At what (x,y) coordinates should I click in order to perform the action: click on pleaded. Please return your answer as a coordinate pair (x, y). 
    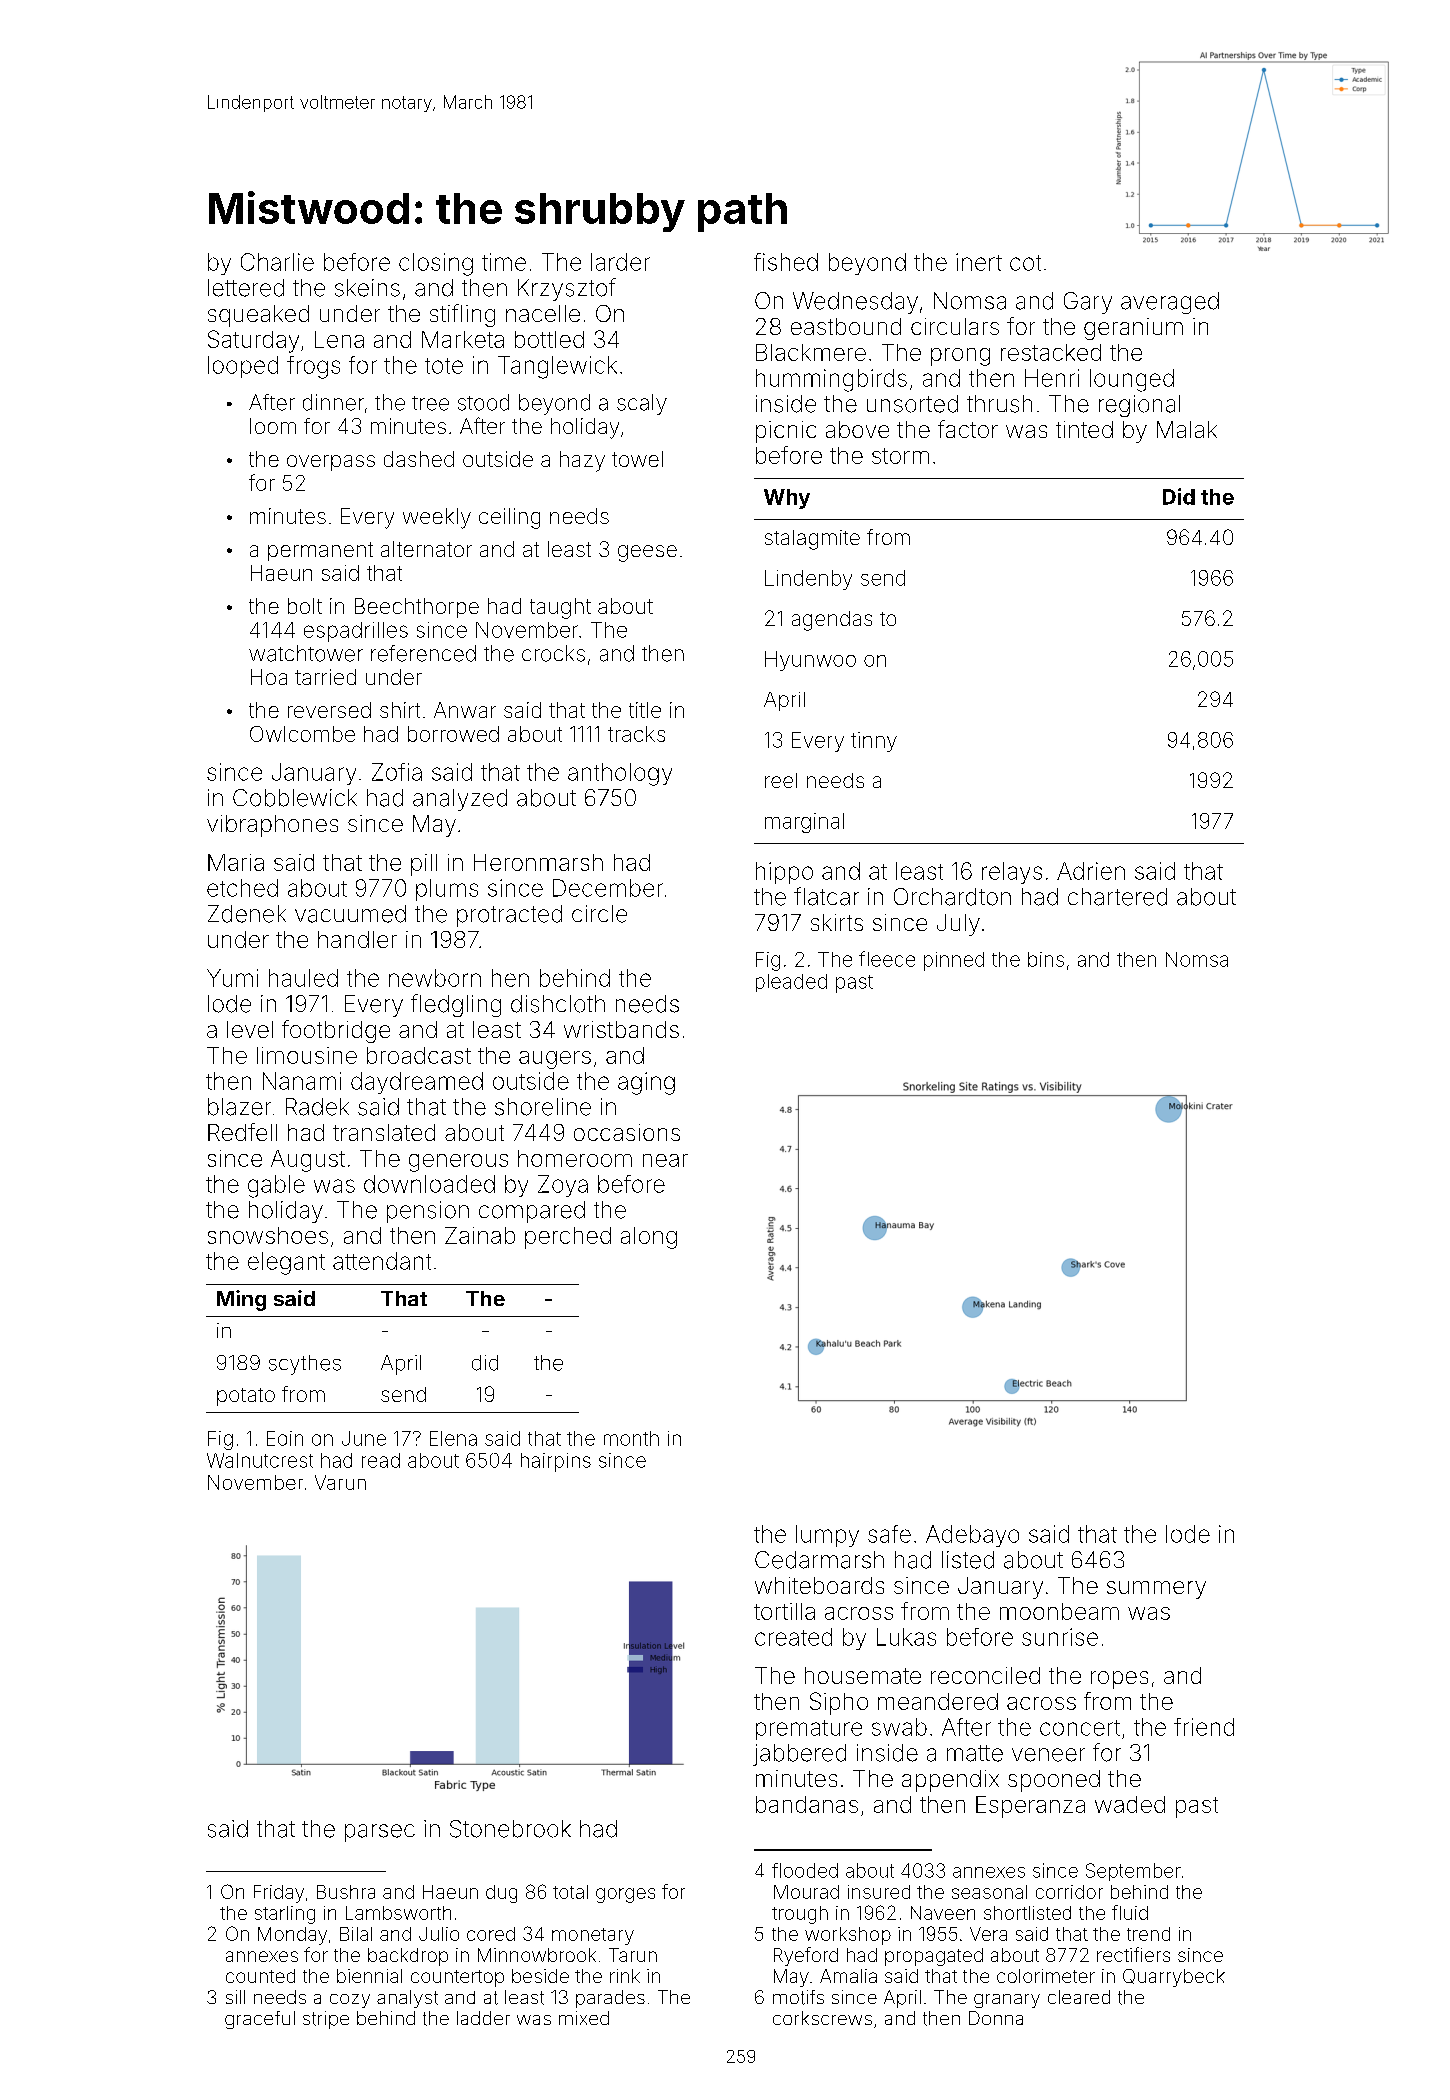
    Looking at the image, I should click on (791, 983).
